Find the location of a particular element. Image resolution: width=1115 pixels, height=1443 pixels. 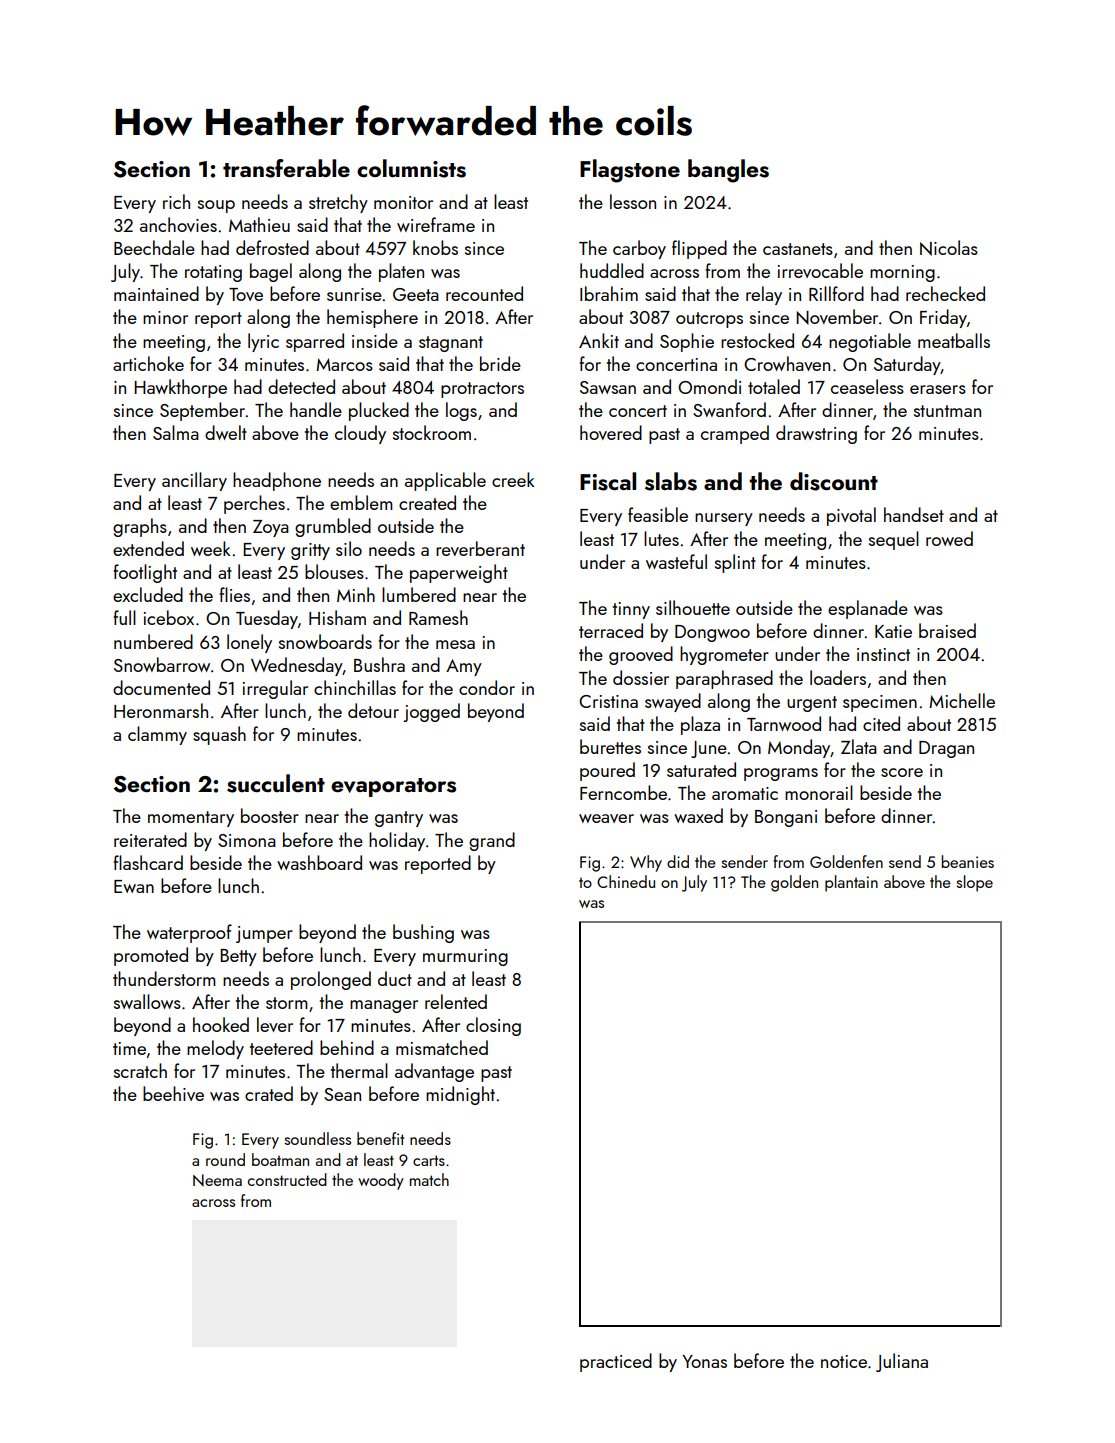

cloudy is located at coordinates (360, 434).
